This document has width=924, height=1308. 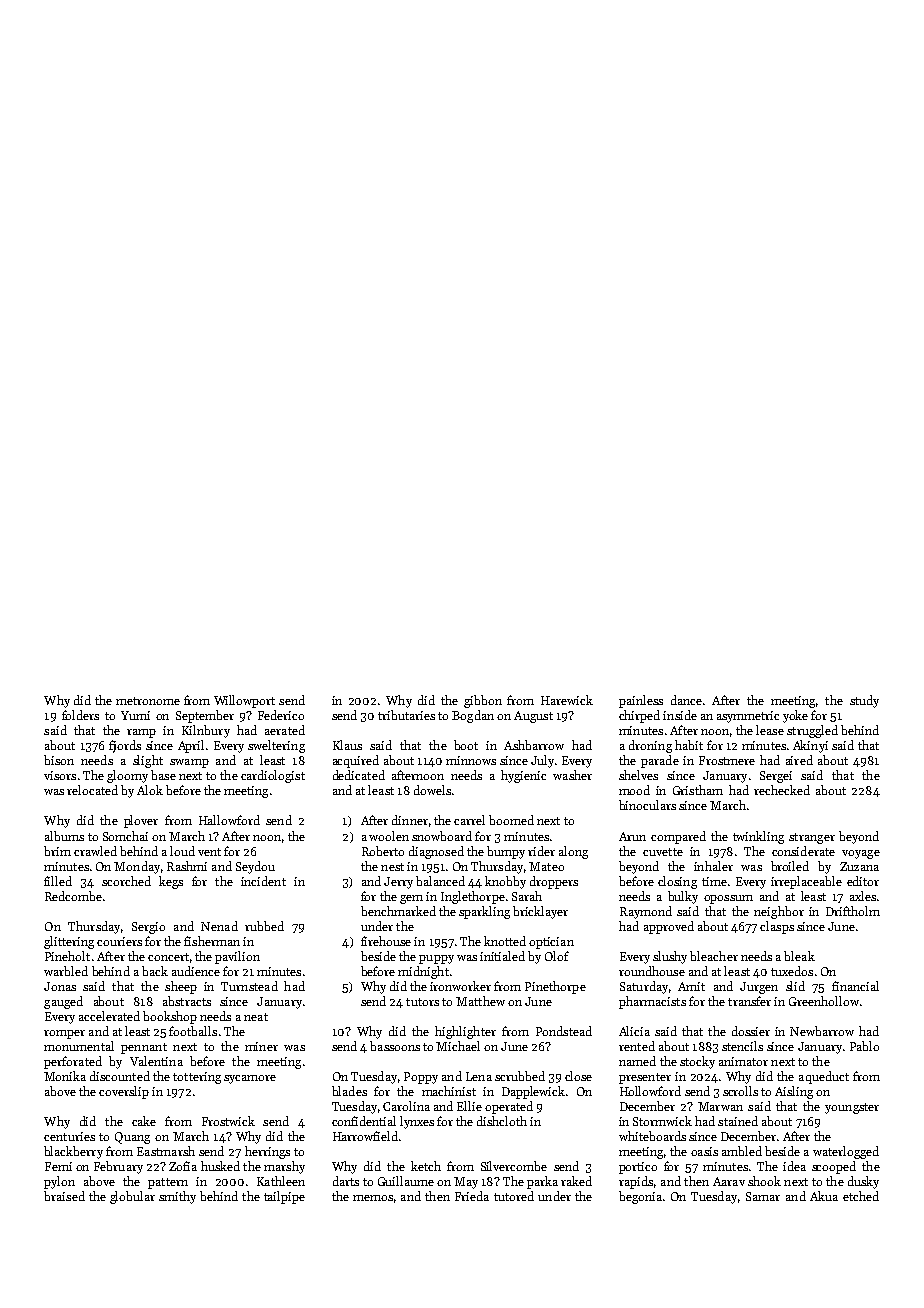 What do you see at coordinates (799, 760) in the document?
I see `aired` at bounding box center [799, 760].
